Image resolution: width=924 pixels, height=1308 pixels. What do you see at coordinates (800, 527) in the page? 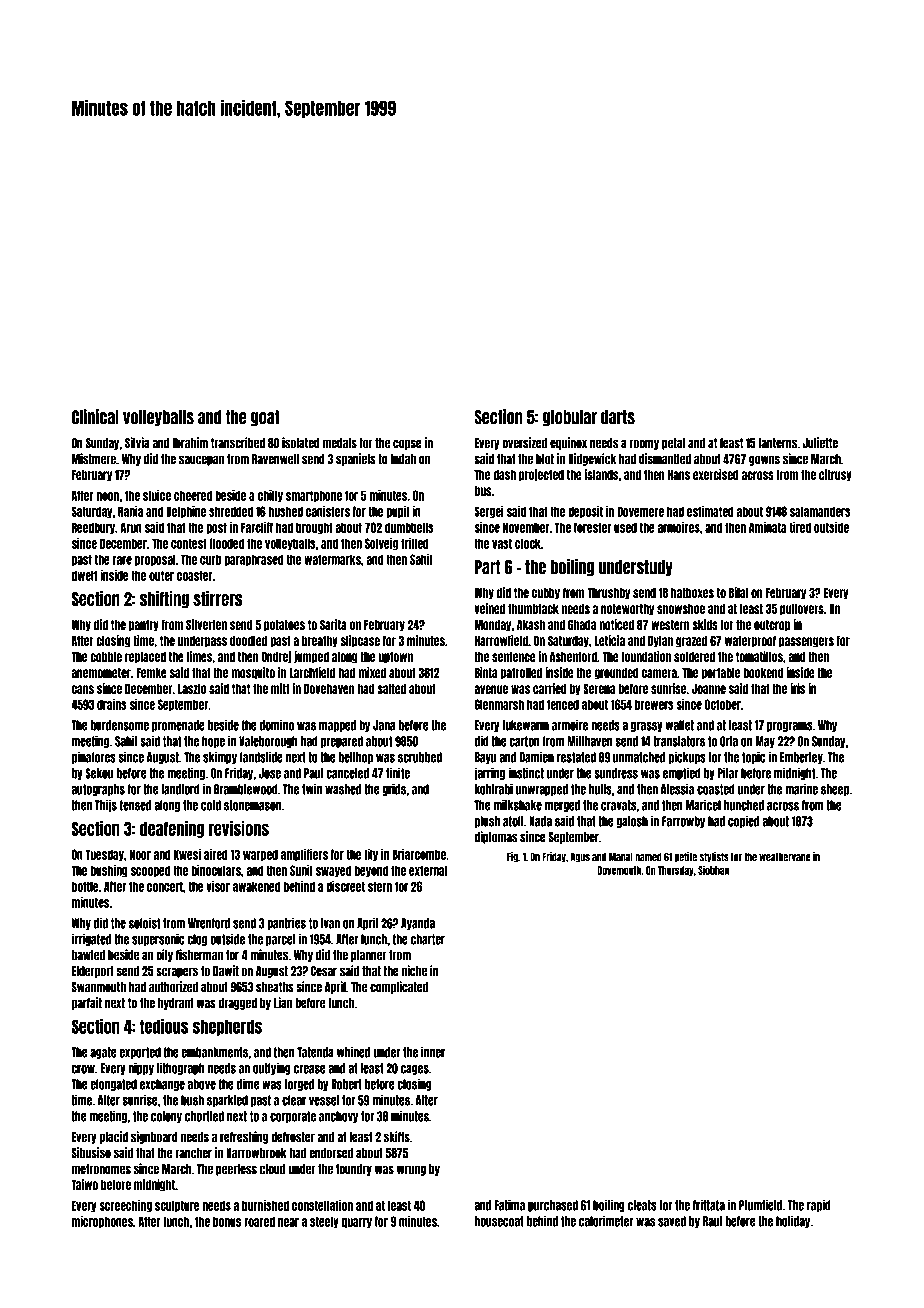
I see `tired` at bounding box center [800, 527].
